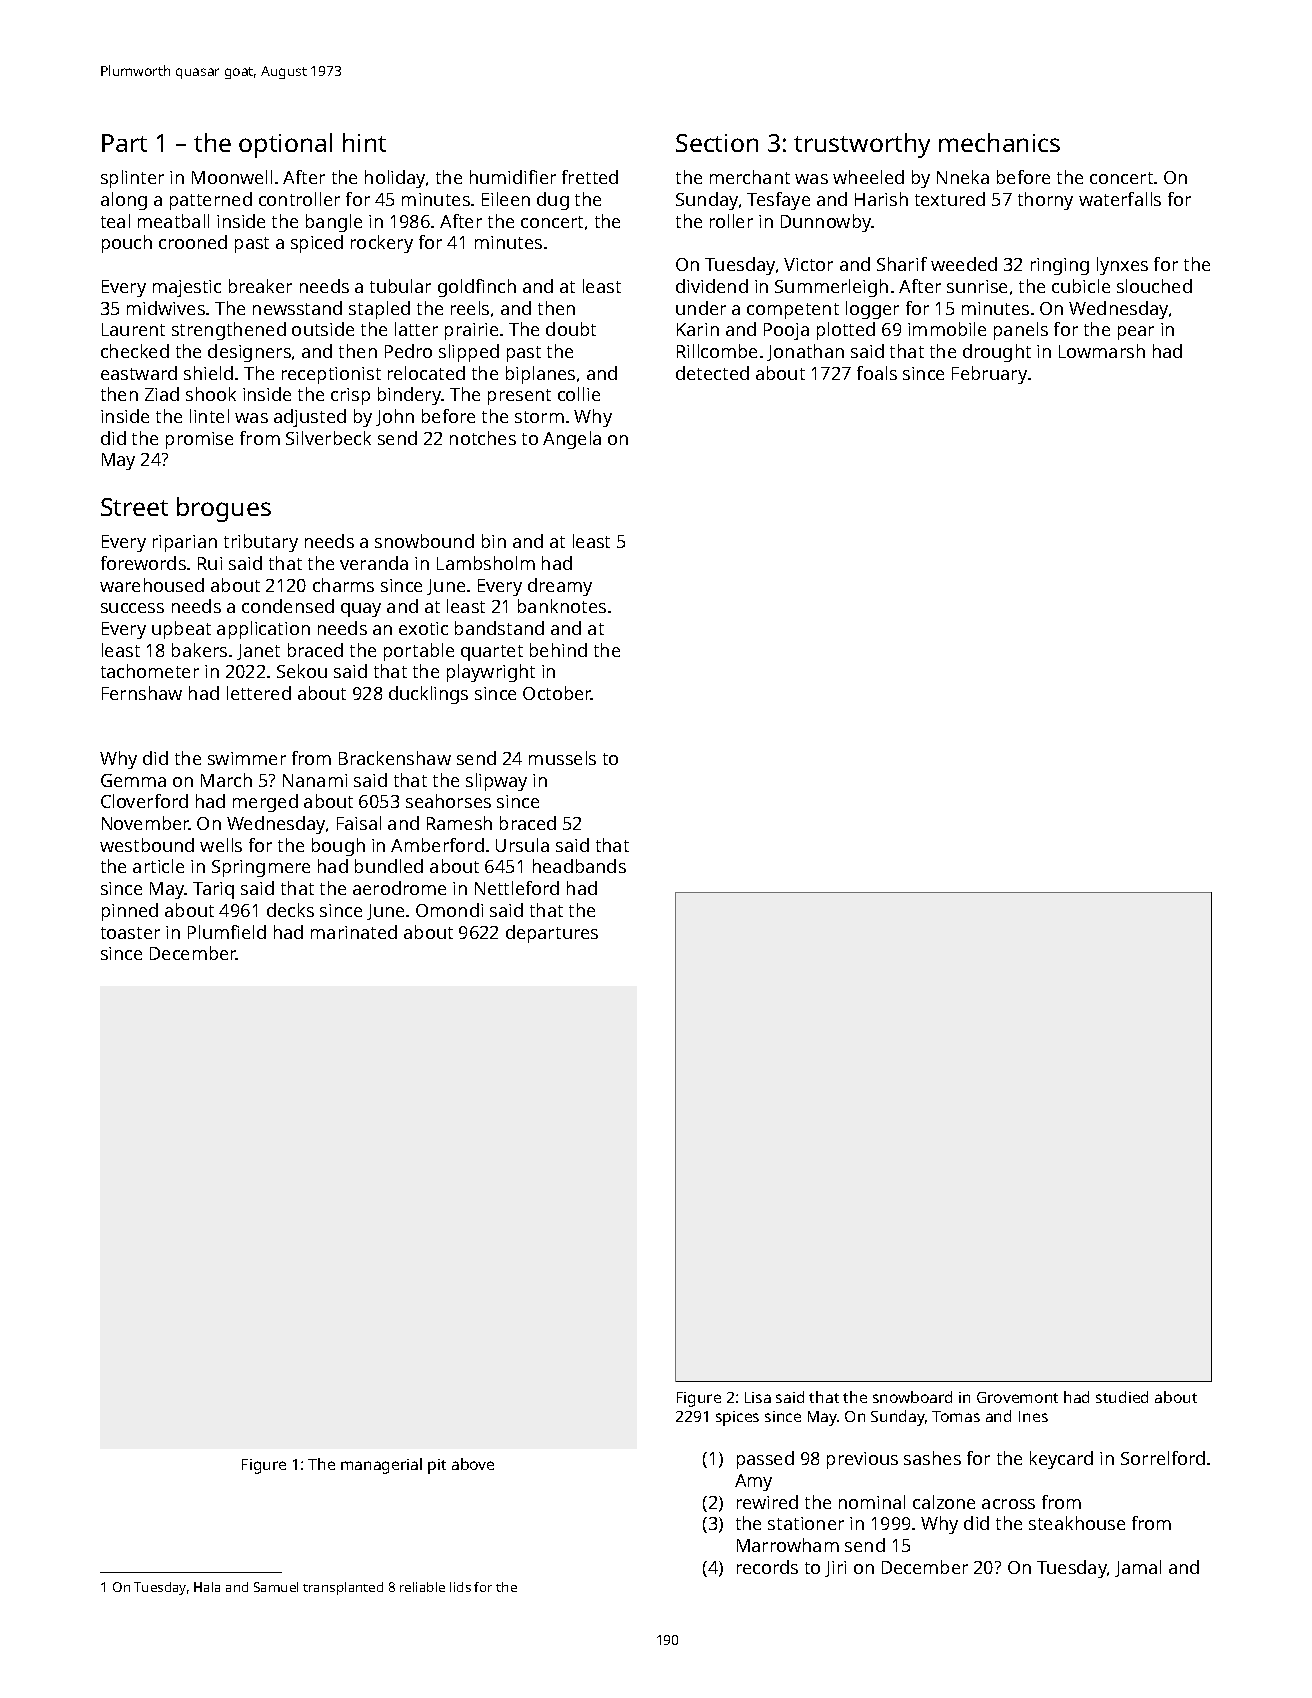 The width and height of the image is (1312, 1698). Describe the element at coordinates (460, 1587) in the image. I see `lids` at that location.
